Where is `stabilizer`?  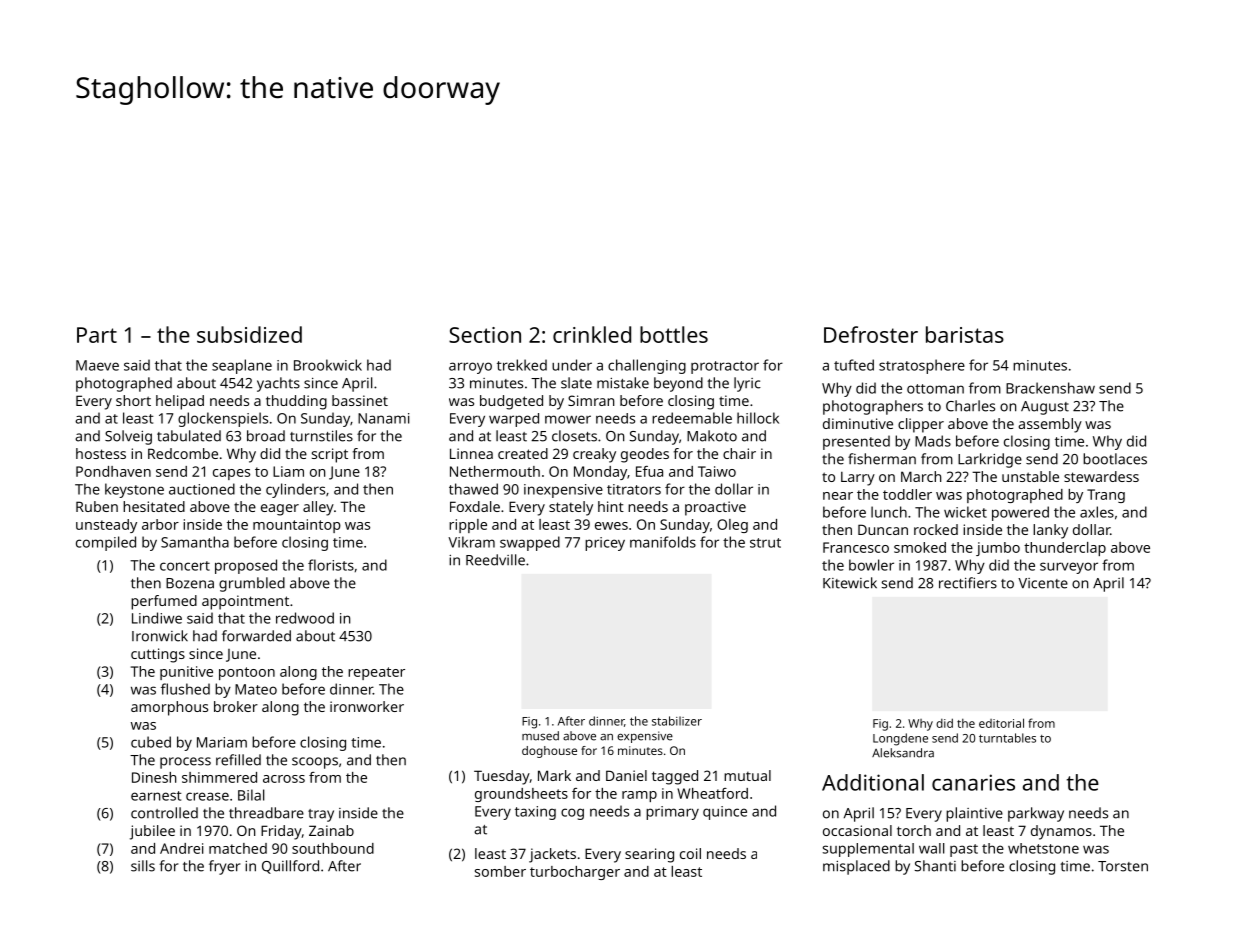
stabilizer is located at coordinates (677, 721).
